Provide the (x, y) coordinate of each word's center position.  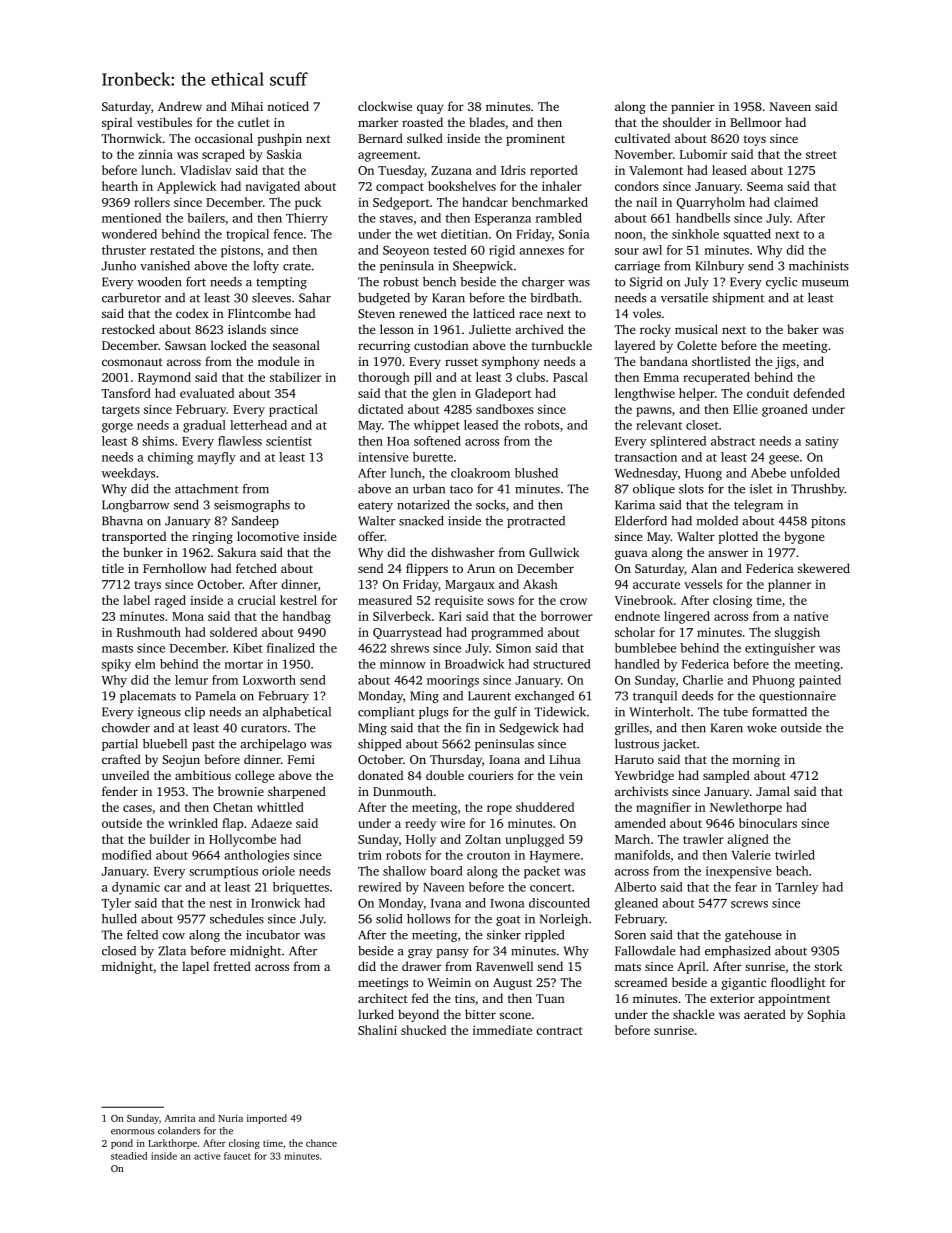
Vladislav (206, 170)
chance (321, 1143)
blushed (536, 473)
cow (173, 936)
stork (828, 966)
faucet (237, 1156)
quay (430, 109)
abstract (733, 441)
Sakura (237, 552)
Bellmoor (756, 122)
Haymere (555, 857)
